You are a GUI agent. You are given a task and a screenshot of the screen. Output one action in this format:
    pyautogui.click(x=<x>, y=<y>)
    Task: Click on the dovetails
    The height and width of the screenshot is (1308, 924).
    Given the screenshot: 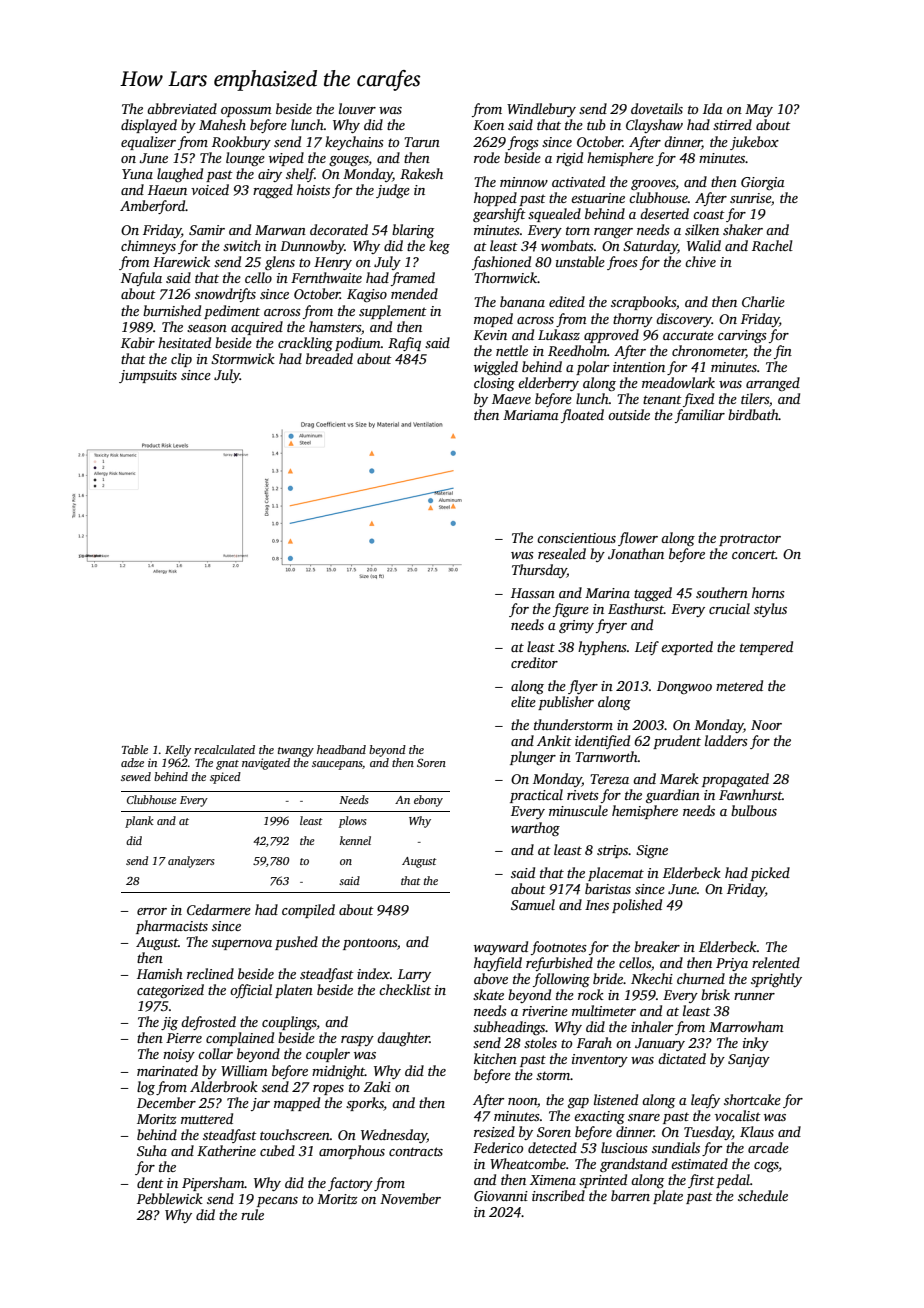 What is the action you would take?
    pyautogui.click(x=657, y=108)
